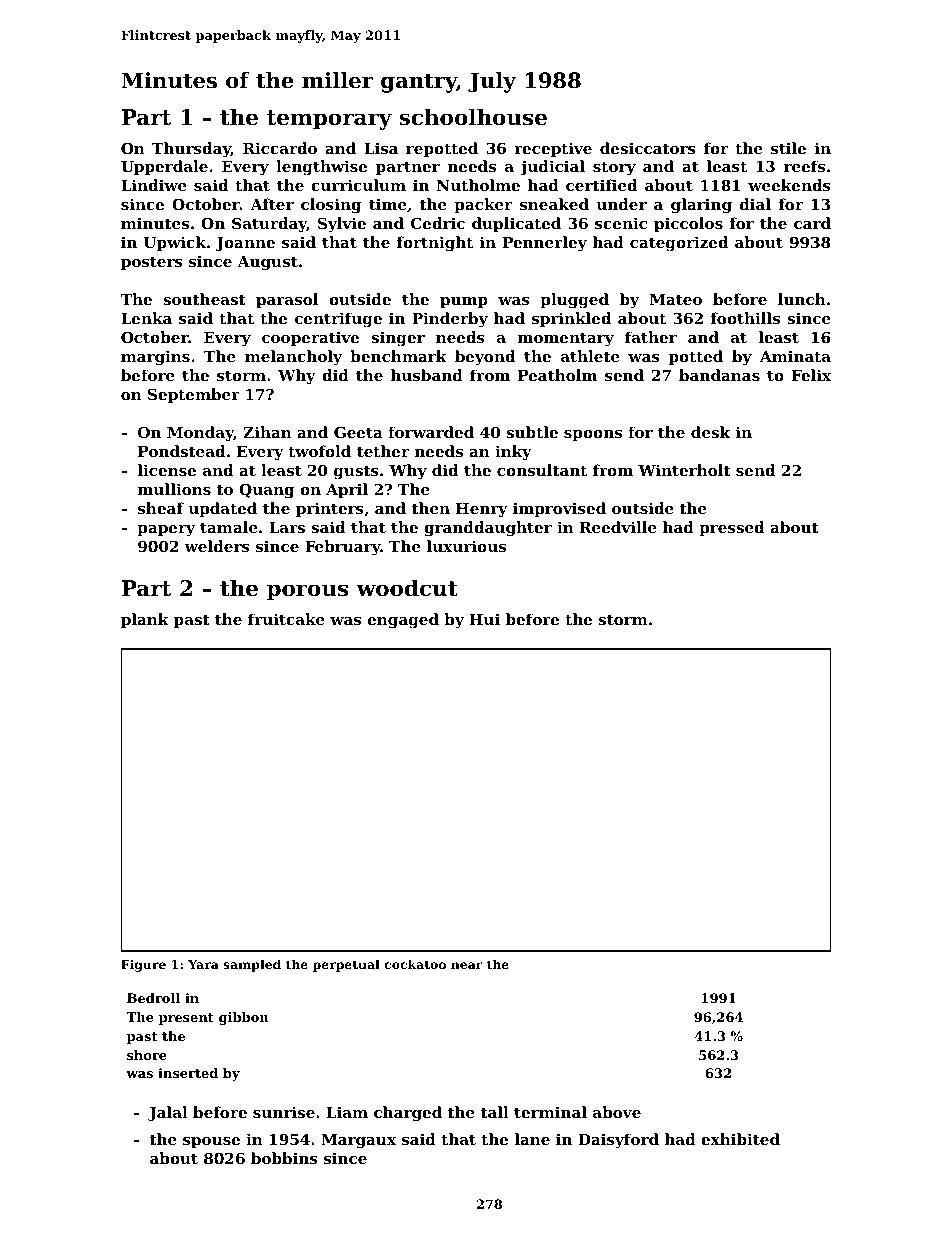 The height and width of the document is (1233, 952). I want to click on Hui, so click(484, 619).
